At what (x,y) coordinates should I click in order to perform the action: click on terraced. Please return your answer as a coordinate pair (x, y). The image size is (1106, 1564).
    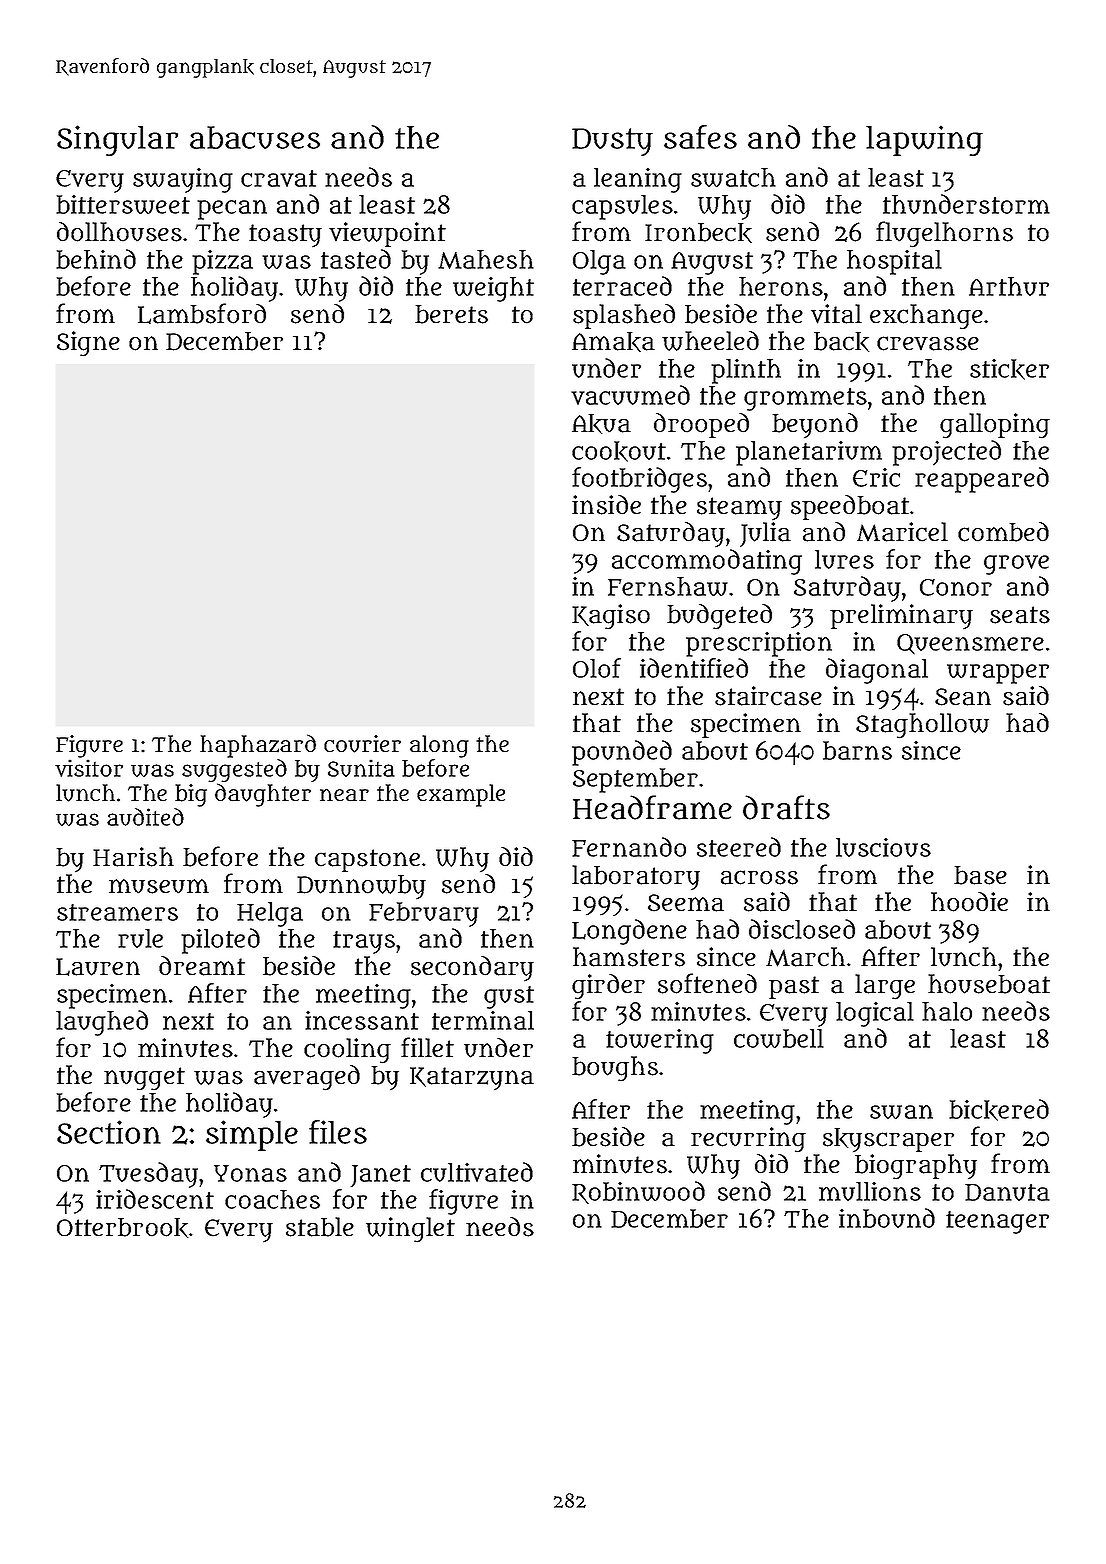
    Looking at the image, I should click on (622, 286).
